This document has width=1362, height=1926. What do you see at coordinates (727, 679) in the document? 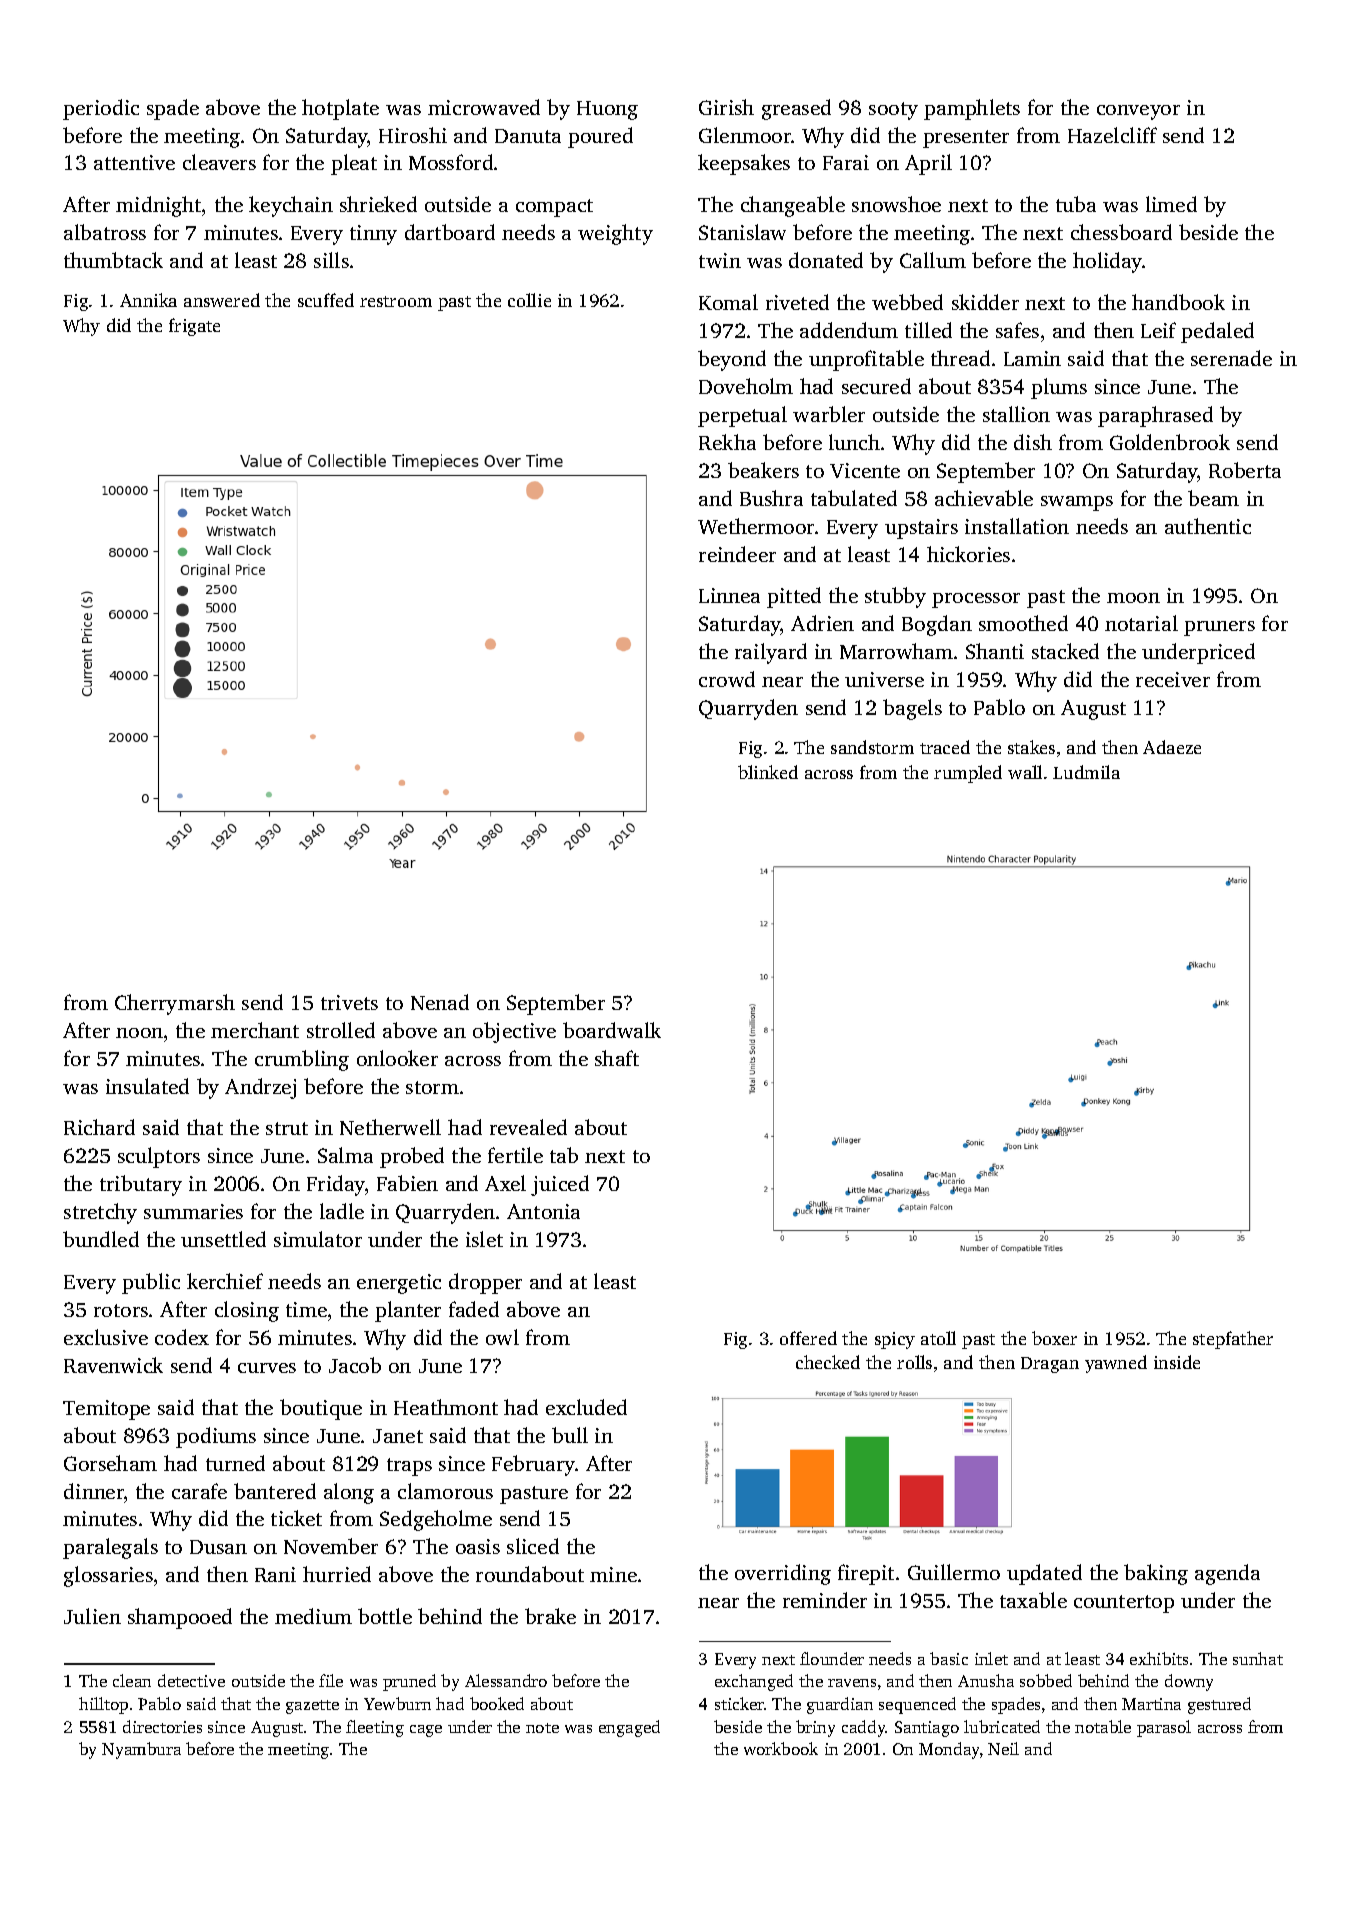
I see `crowd` at bounding box center [727, 679].
